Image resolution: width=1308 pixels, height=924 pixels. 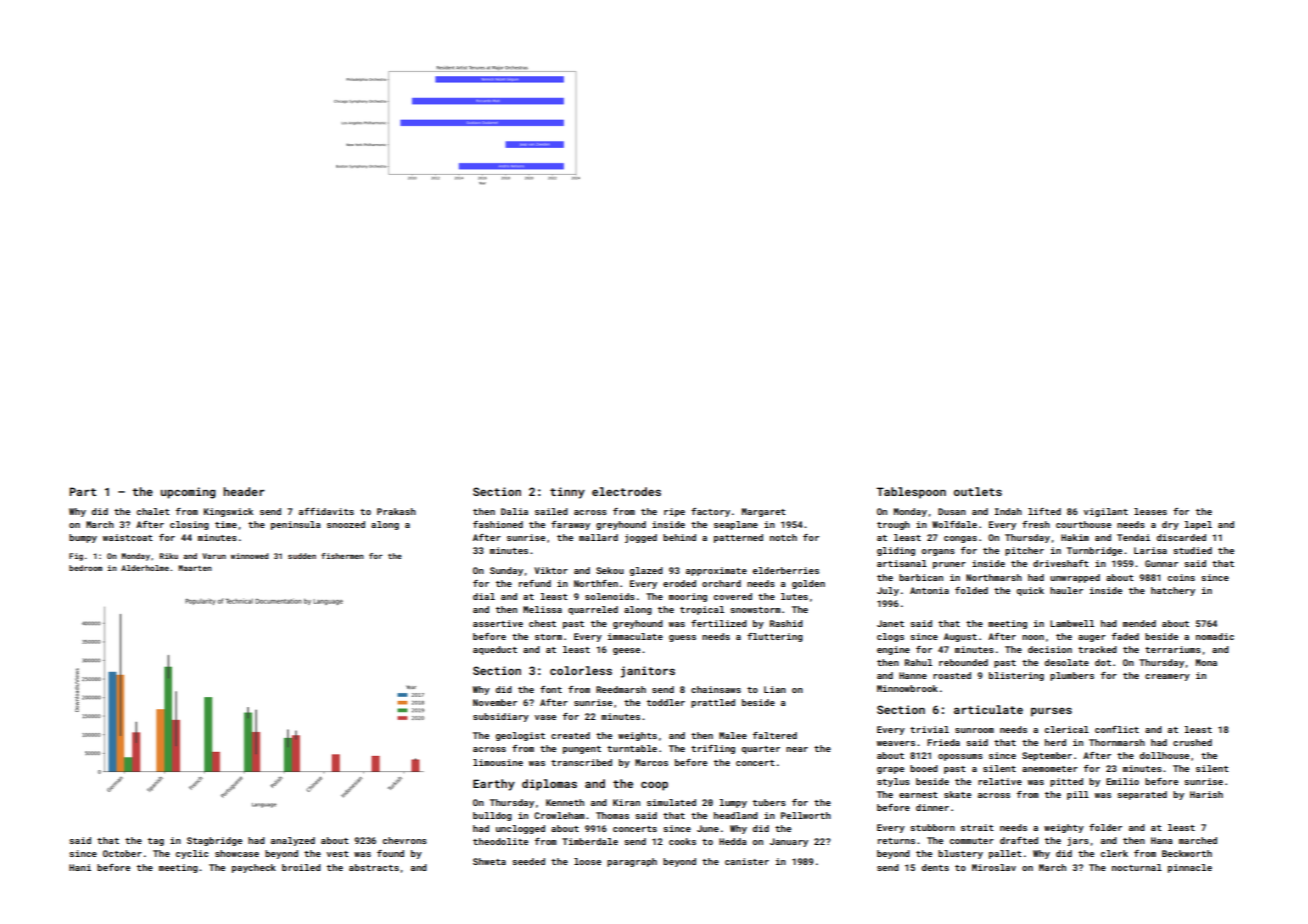 What do you see at coordinates (1192, 742) in the page?
I see `crushed` at bounding box center [1192, 742].
